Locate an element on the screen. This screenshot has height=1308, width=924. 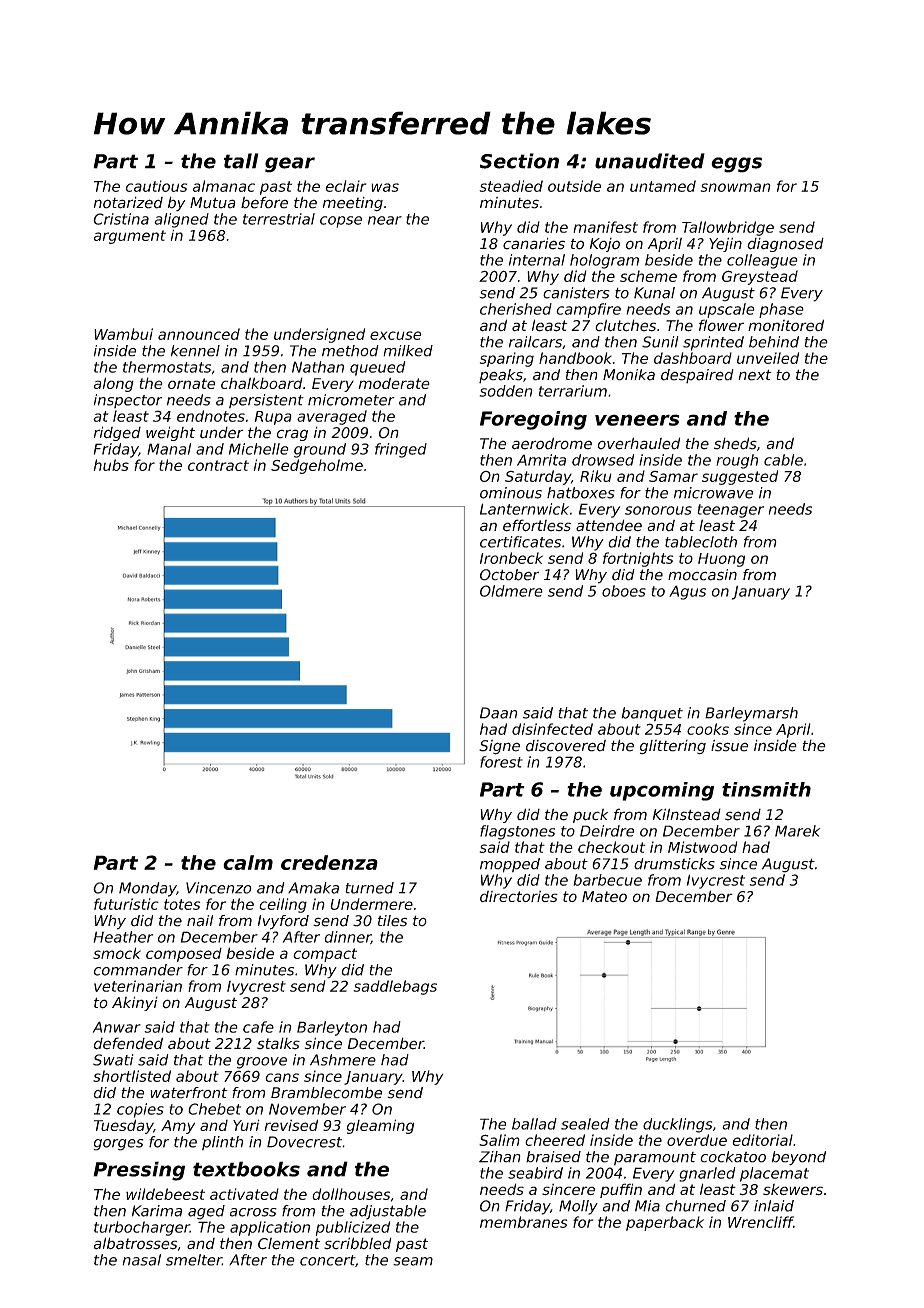
overhauled is located at coordinates (639, 443).
